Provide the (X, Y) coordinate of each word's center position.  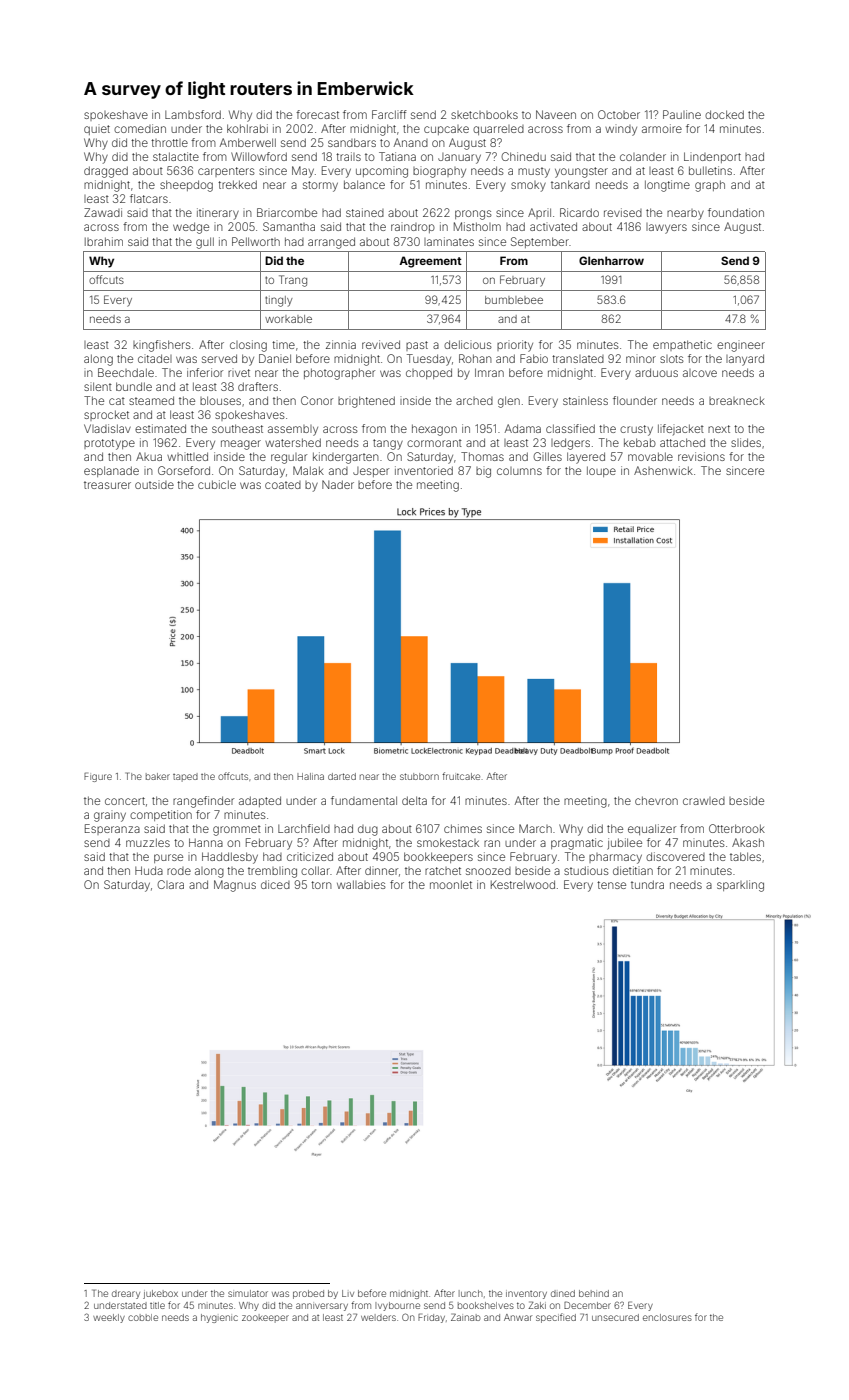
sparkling (740, 886)
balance (364, 184)
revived (381, 344)
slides (746, 442)
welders (378, 1317)
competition (161, 815)
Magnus (235, 886)
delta (414, 800)
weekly (109, 1318)
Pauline (682, 114)
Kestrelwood (523, 884)
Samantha (289, 226)
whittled (187, 456)
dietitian (633, 870)
